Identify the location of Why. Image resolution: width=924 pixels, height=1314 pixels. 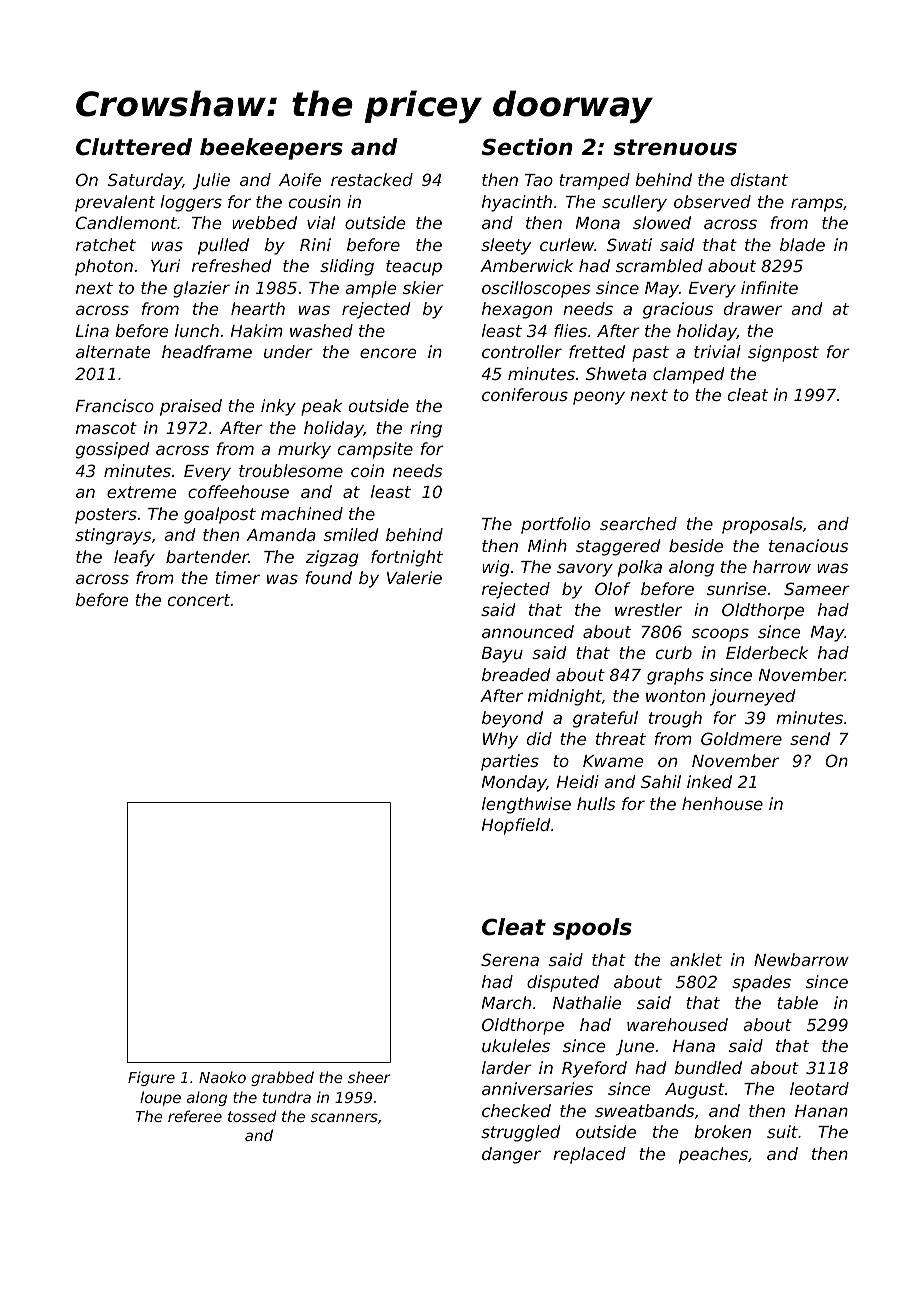
(500, 740).
